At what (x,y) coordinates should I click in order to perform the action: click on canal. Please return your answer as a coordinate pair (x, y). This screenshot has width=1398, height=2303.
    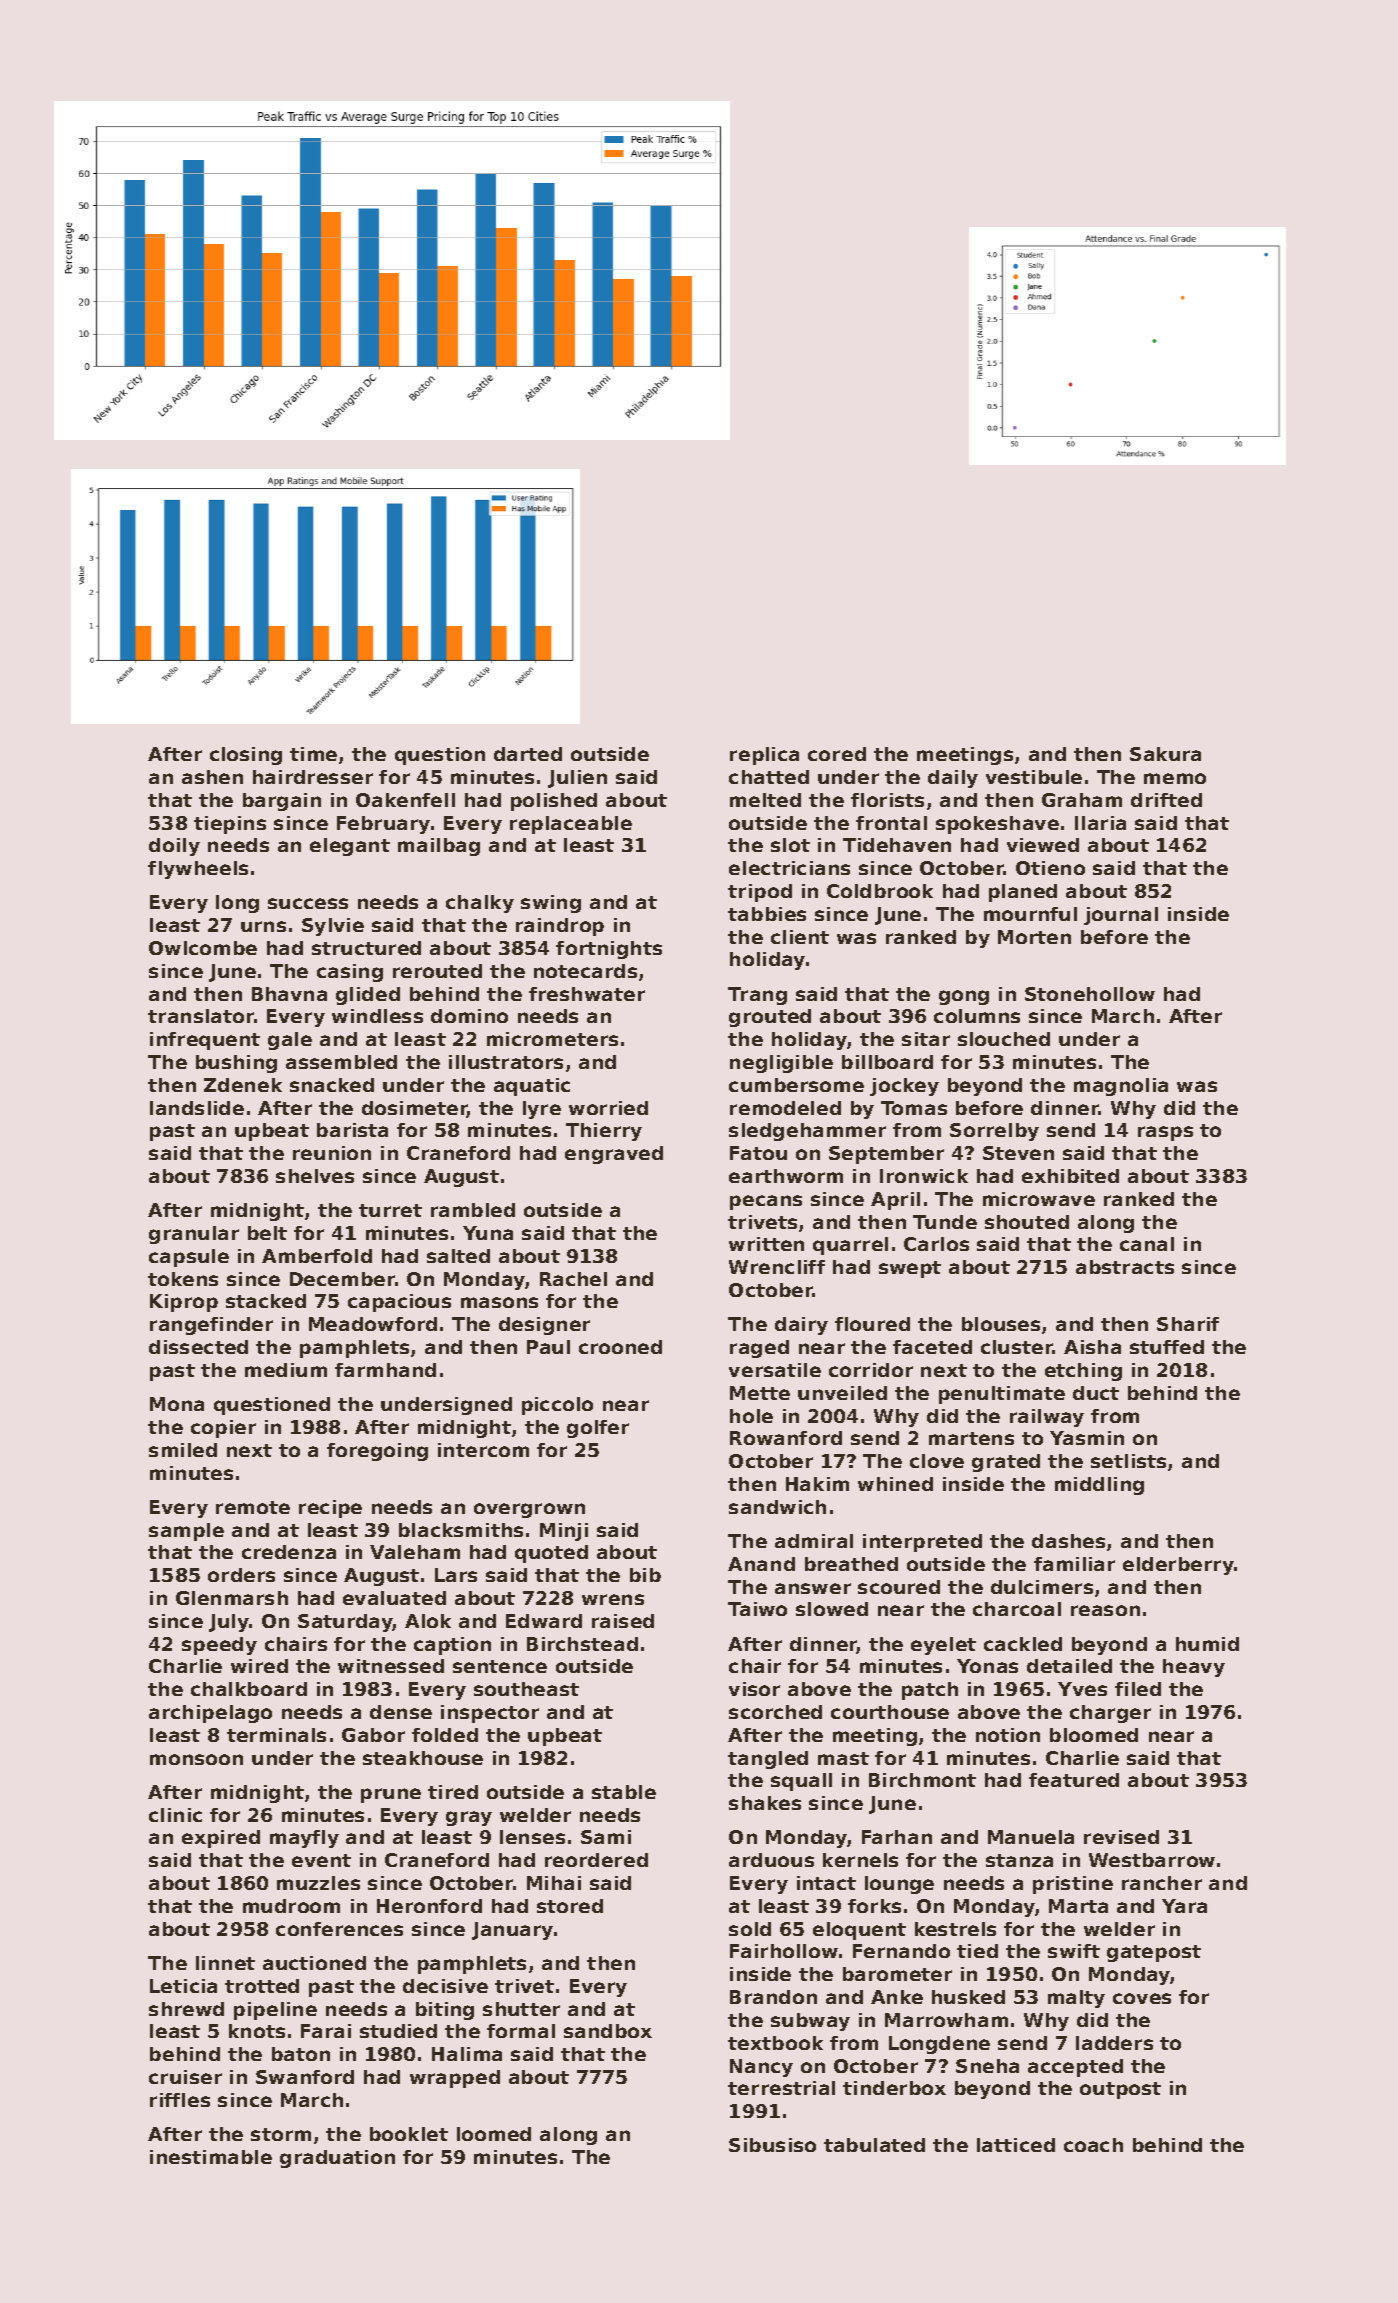
    Looking at the image, I should click on (1147, 1244).
